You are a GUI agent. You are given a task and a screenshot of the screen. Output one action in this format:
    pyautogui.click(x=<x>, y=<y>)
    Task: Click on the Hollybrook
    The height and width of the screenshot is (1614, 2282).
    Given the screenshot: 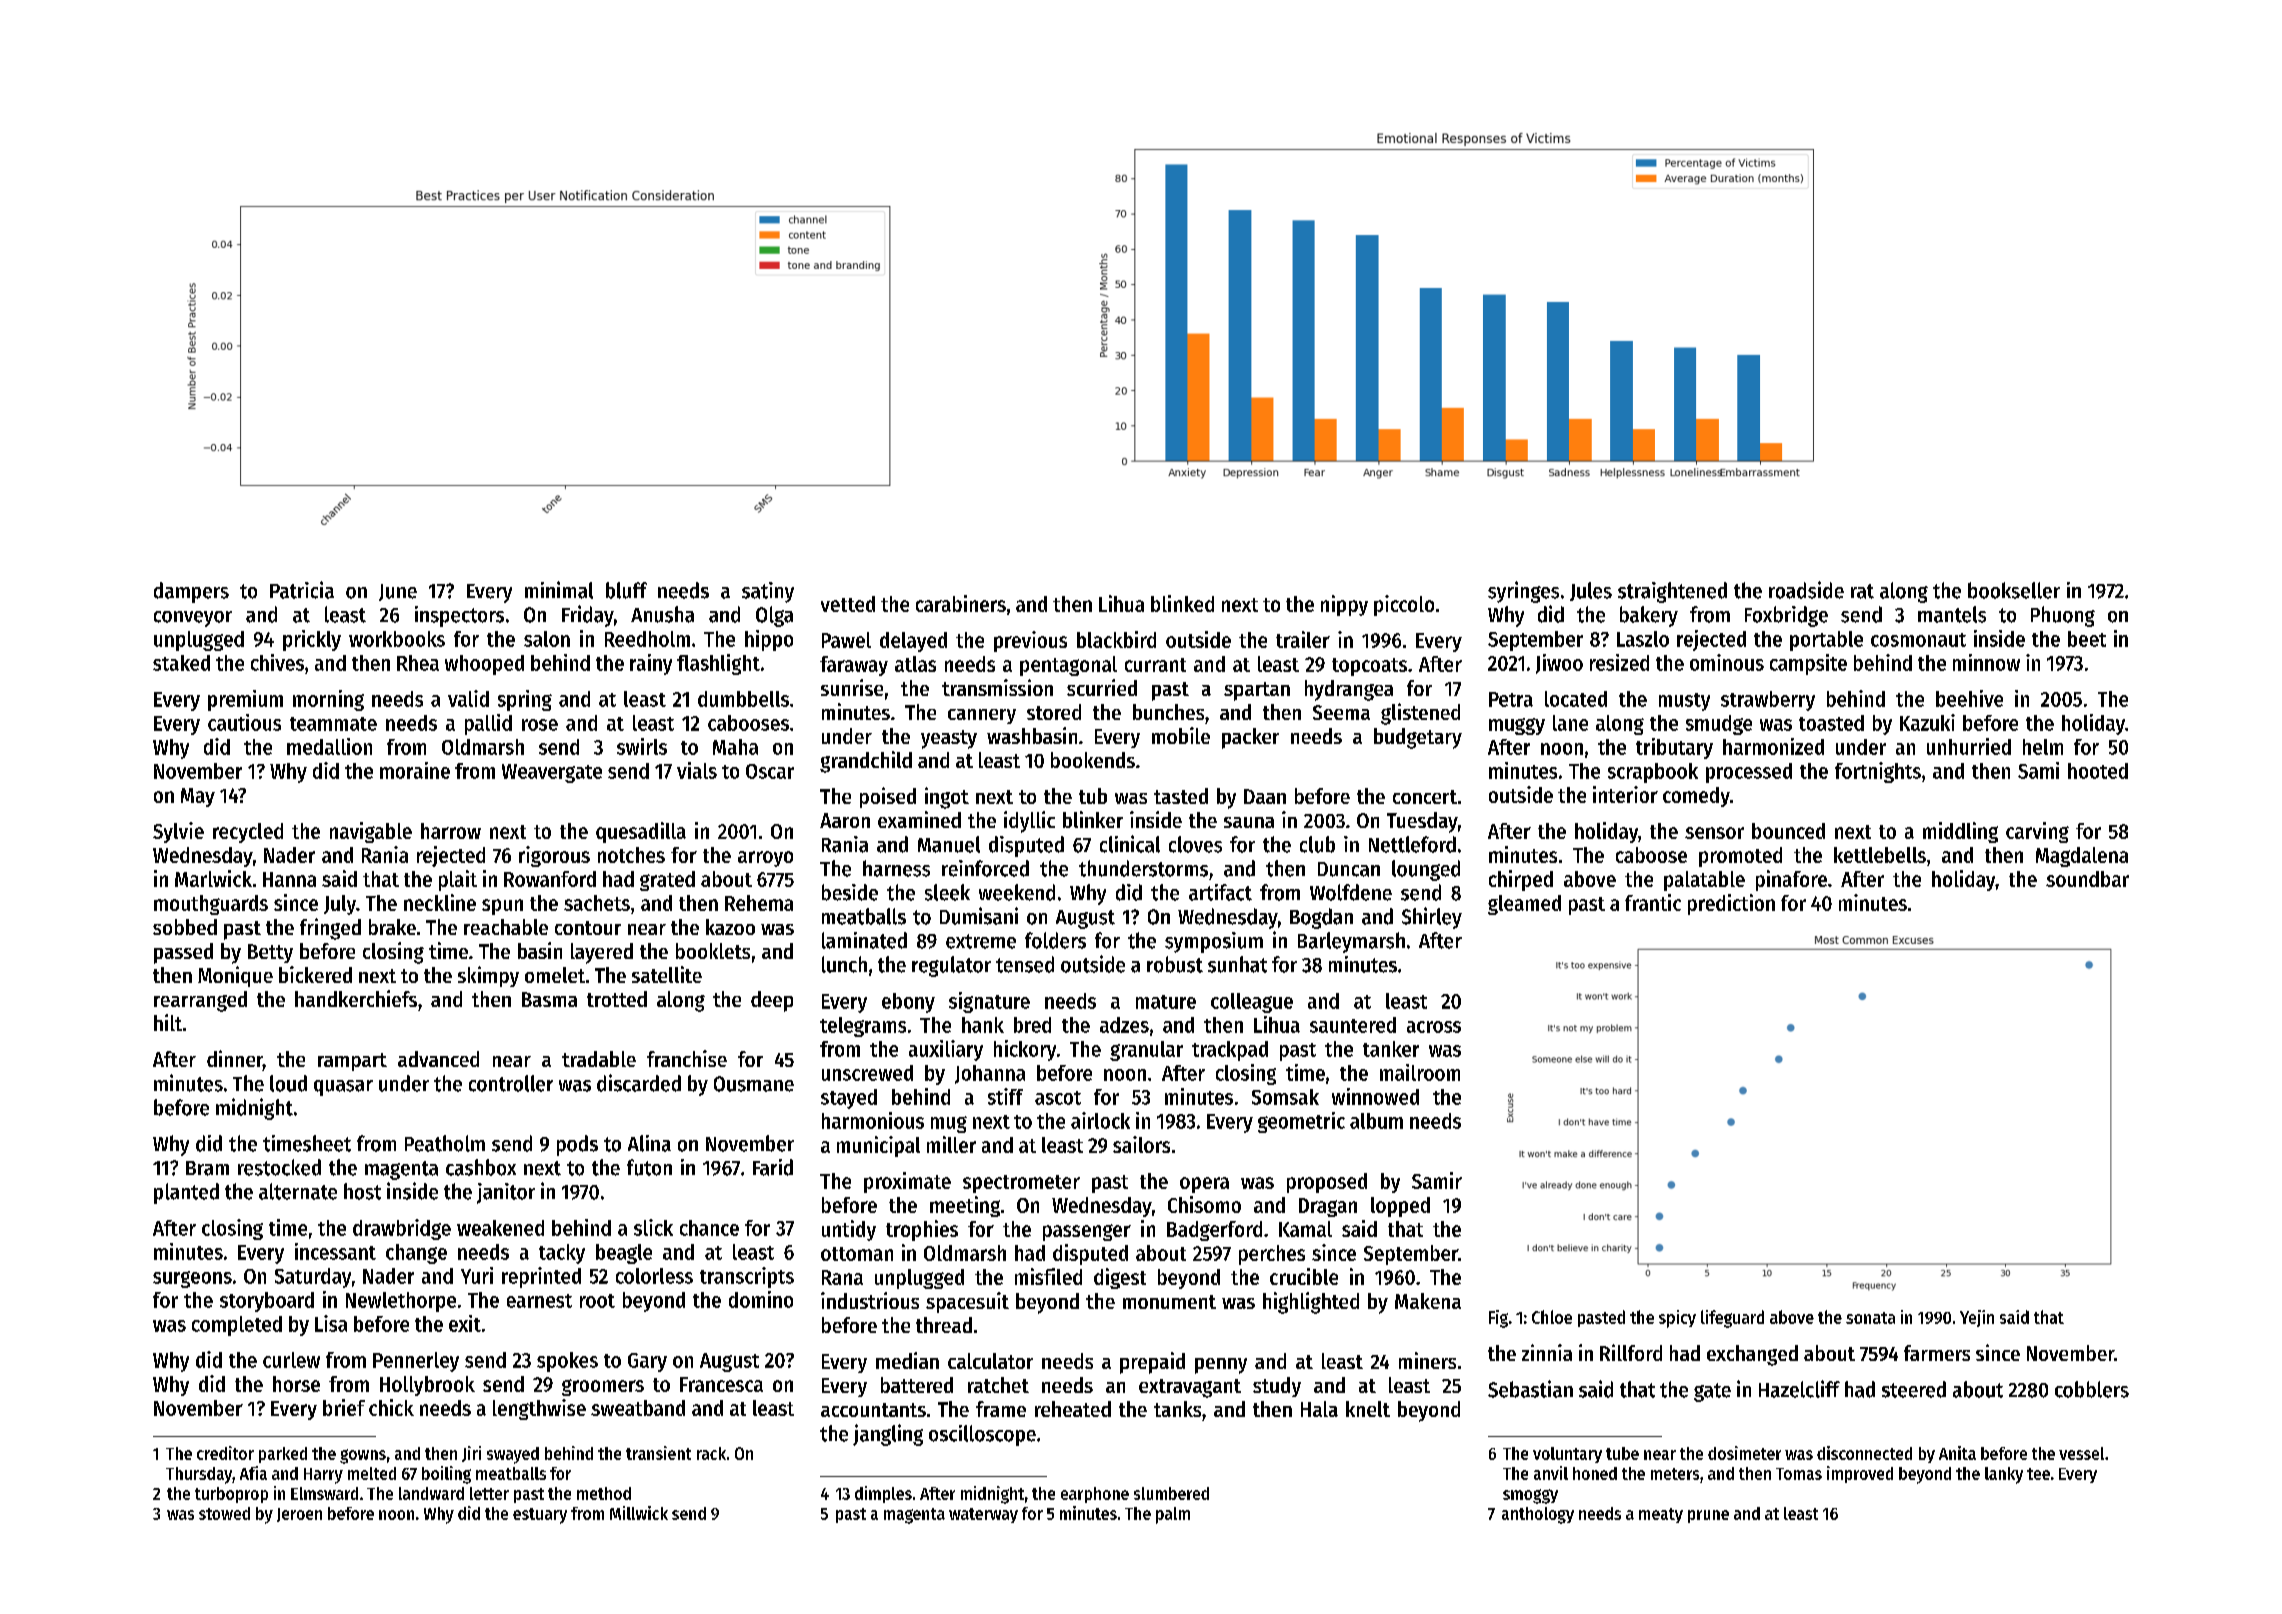 What is the action you would take?
    pyautogui.click(x=427, y=1386)
